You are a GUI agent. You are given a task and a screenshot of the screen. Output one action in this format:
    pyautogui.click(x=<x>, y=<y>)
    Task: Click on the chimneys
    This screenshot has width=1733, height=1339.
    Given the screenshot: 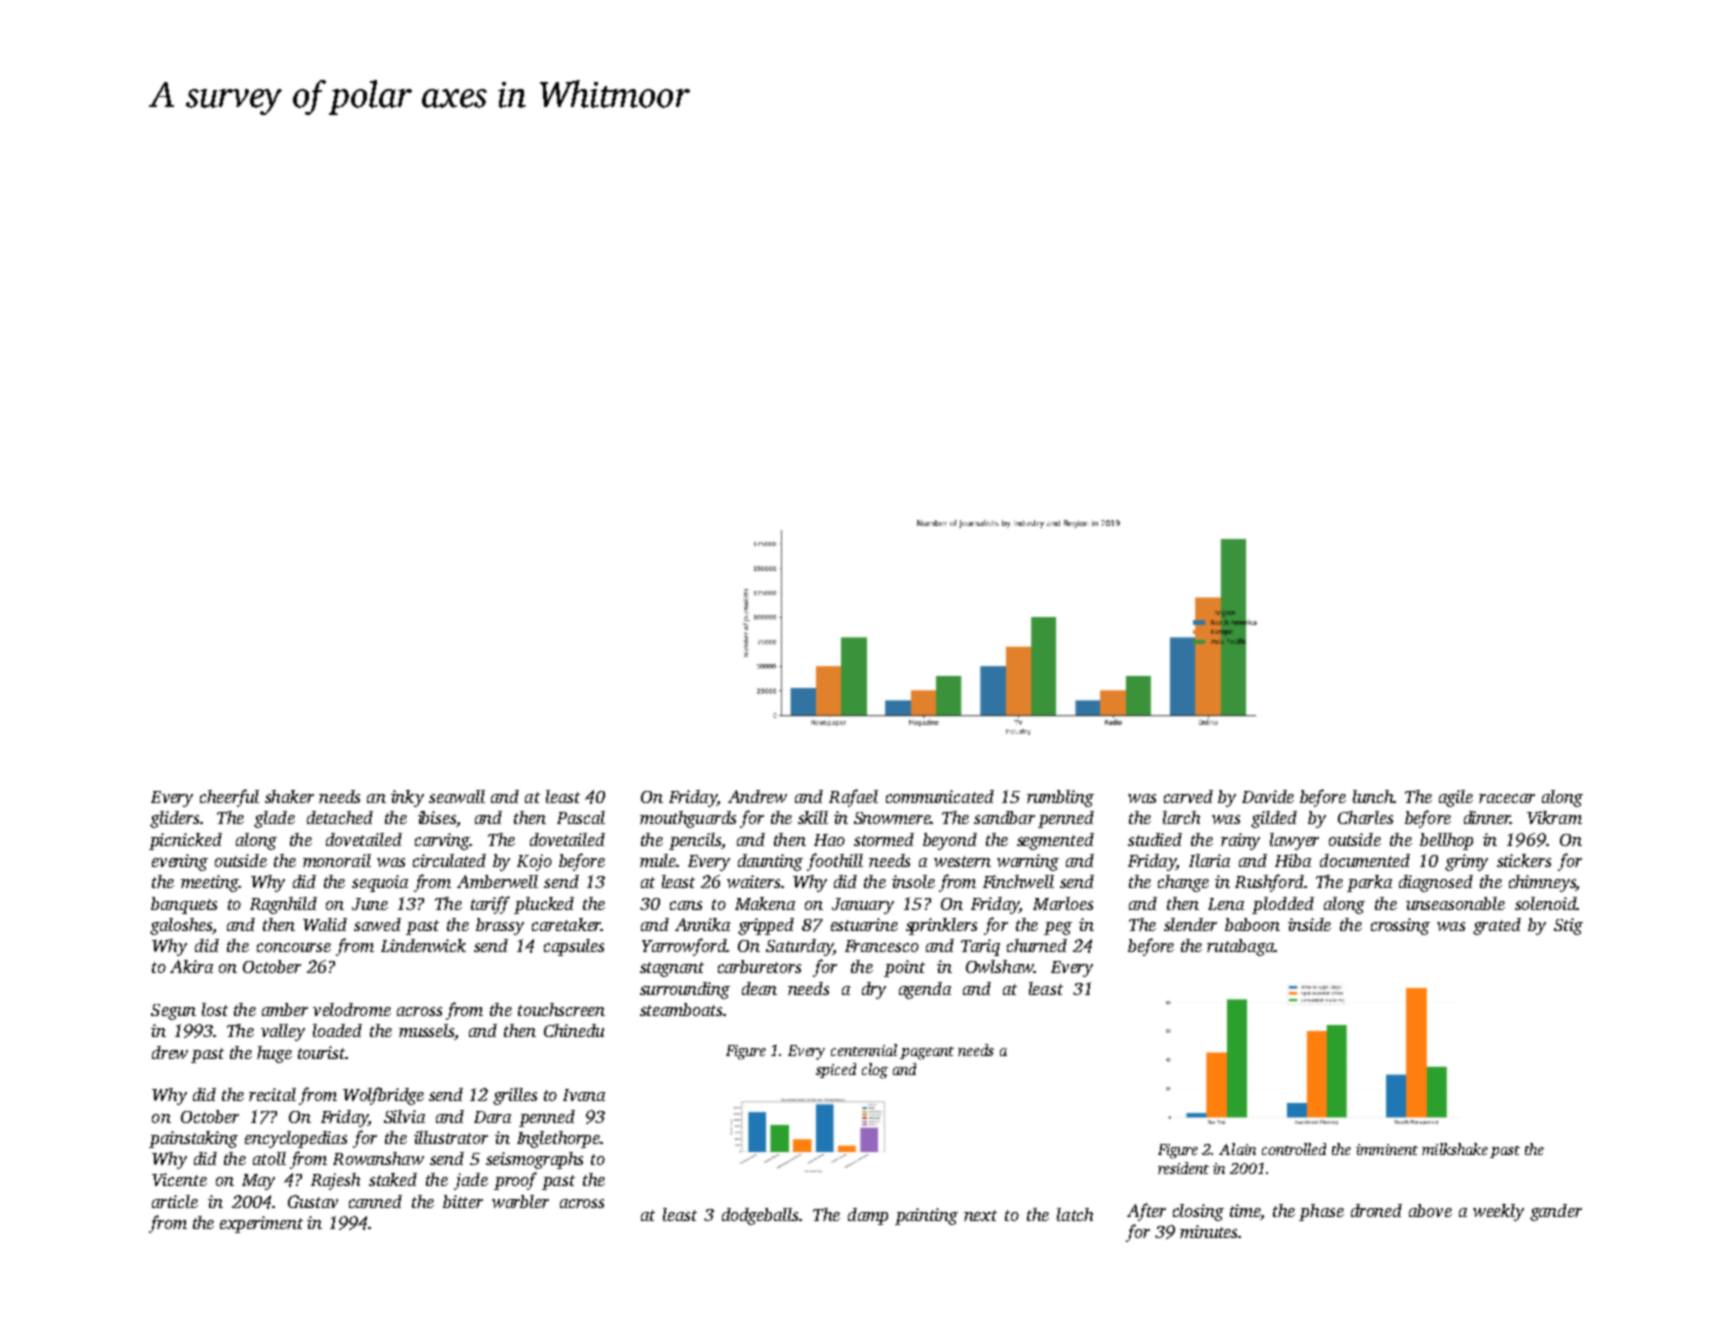 What is the action you would take?
    pyautogui.click(x=1542, y=883)
